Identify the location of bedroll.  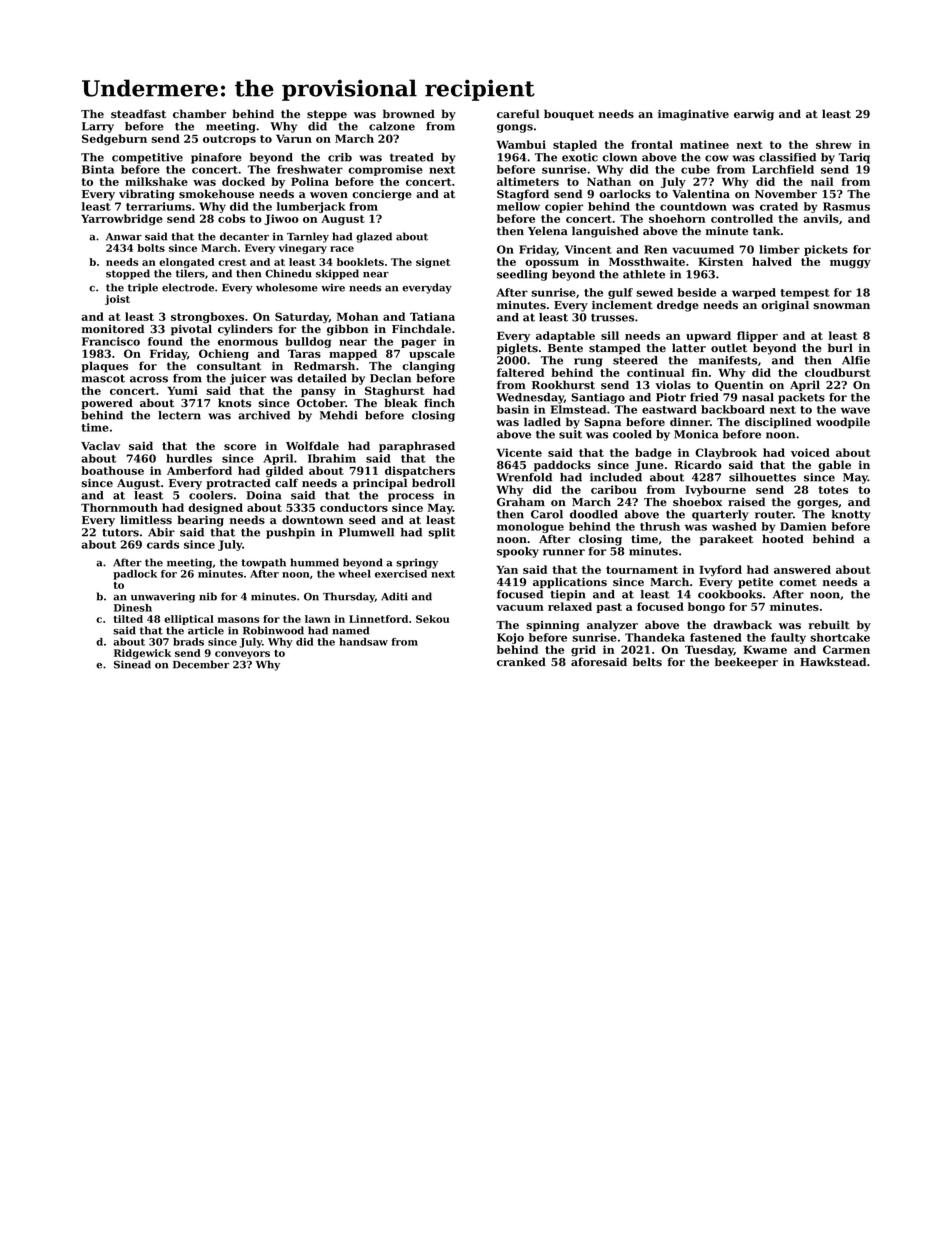
(433, 482).
